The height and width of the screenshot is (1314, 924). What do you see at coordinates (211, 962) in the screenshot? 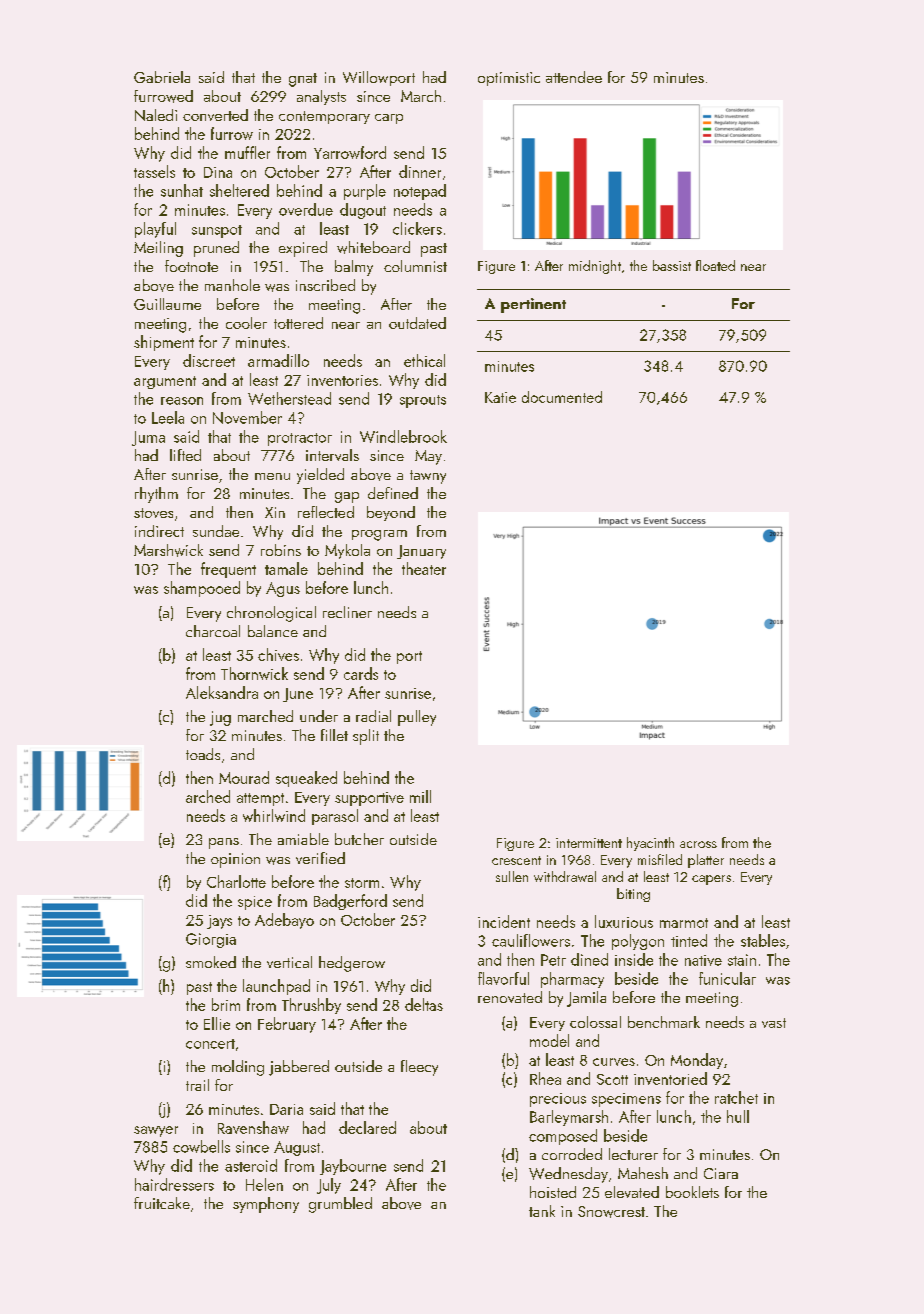
I see `smoked` at bounding box center [211, 962].
